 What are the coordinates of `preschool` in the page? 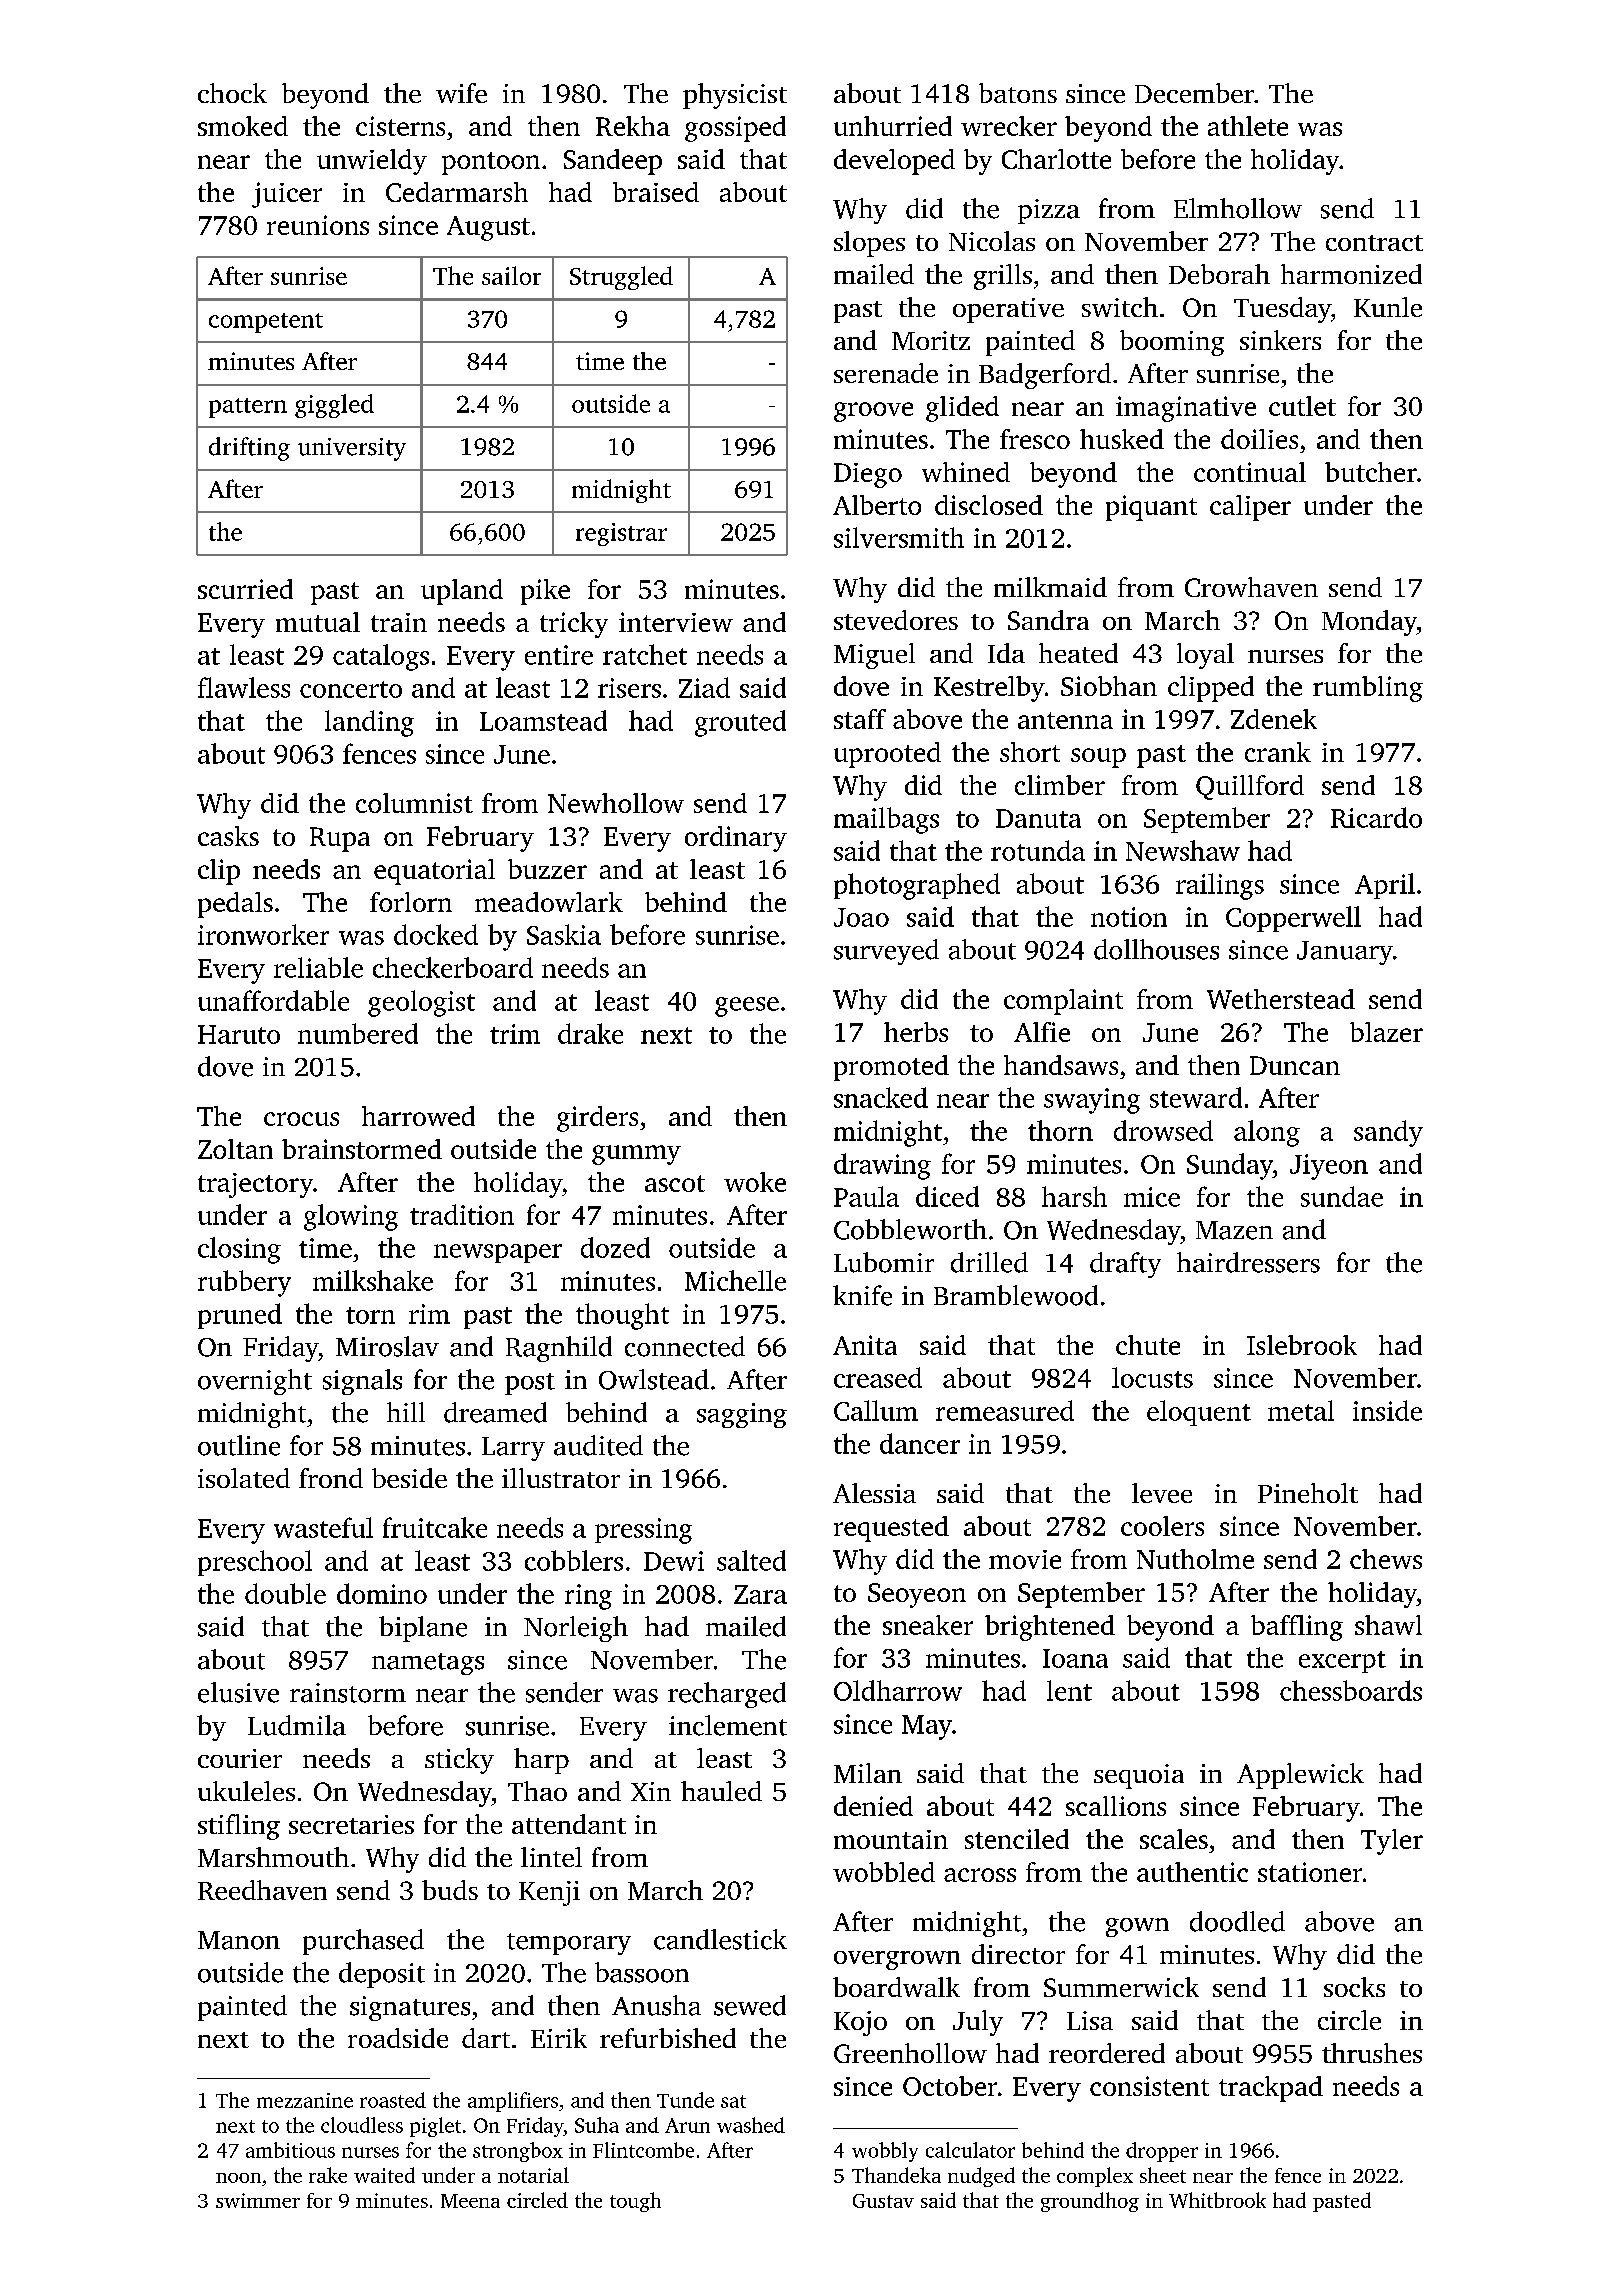 It's located at (255, 1563).
